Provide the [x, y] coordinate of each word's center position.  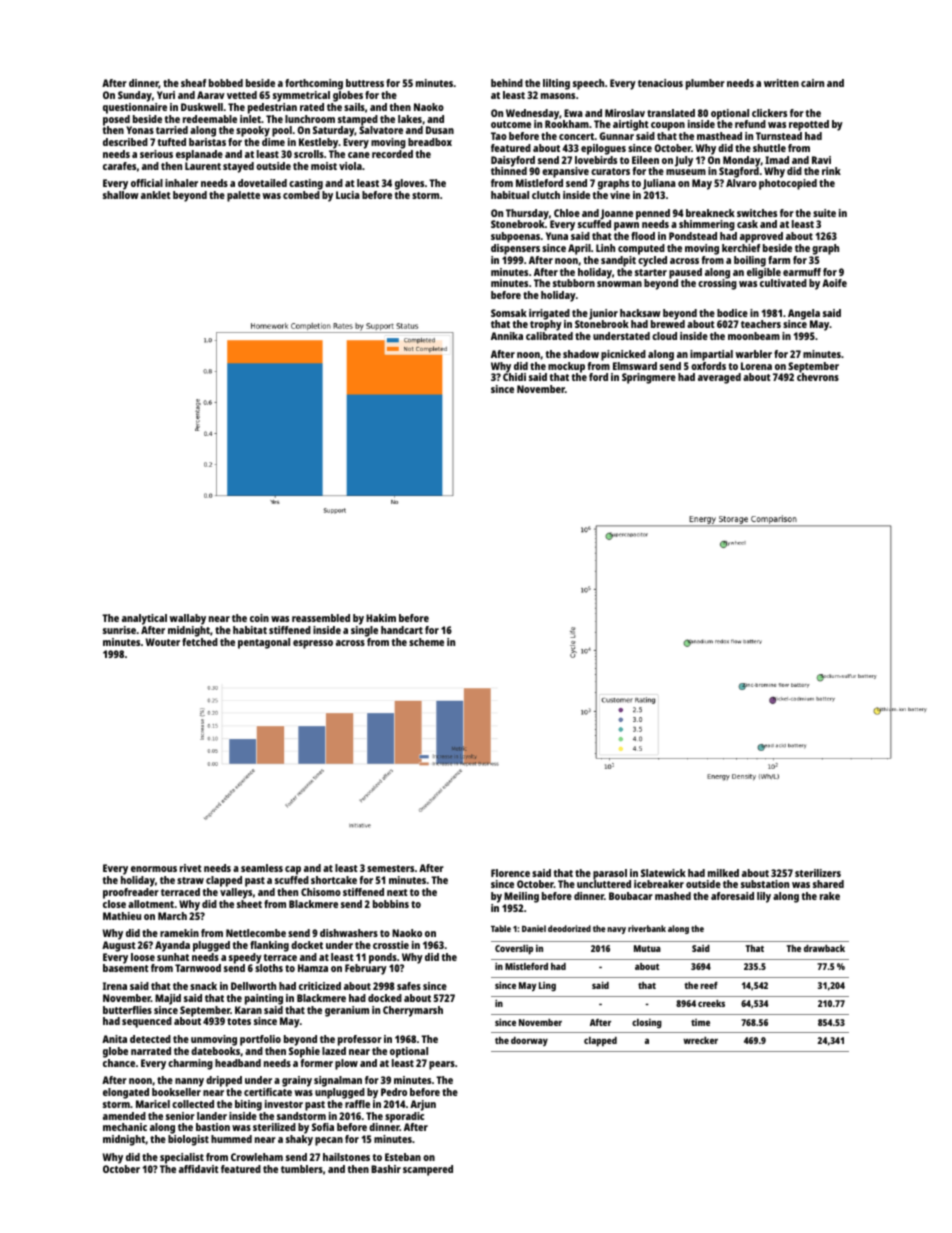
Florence [510, 873]
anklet [156, 195]
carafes [119, 166]
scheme [426, 642]
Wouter [163, 642]
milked [723, 873]
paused [685, 273]
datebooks [215, 1051]
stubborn [574, 283]
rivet [191, 868]
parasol [610, 874]
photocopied [788, 184]
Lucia [348, 195]
